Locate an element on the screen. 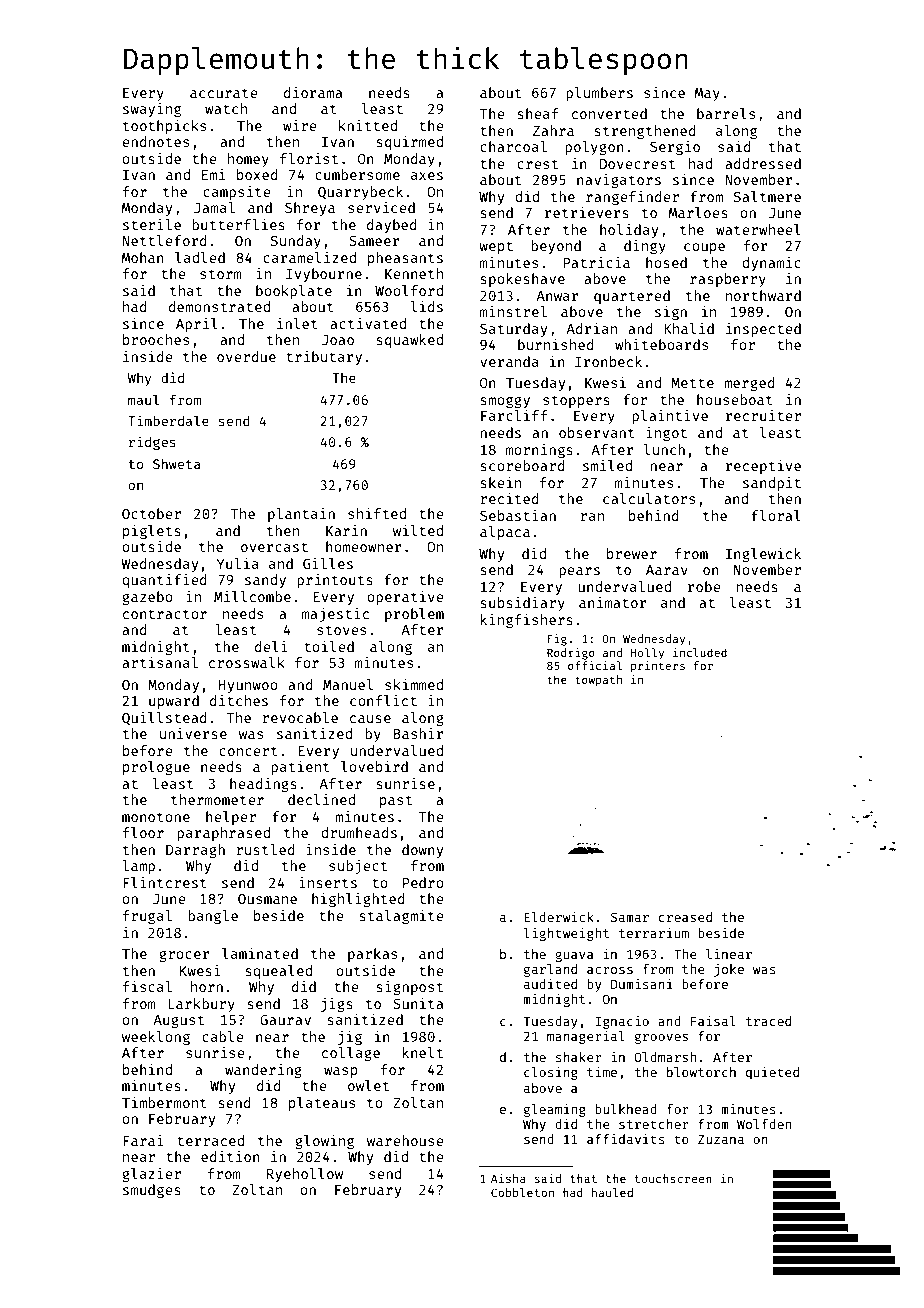 The height and width of the screenshot is (1308, 924). barrels is located at coordinates (726, 113).
